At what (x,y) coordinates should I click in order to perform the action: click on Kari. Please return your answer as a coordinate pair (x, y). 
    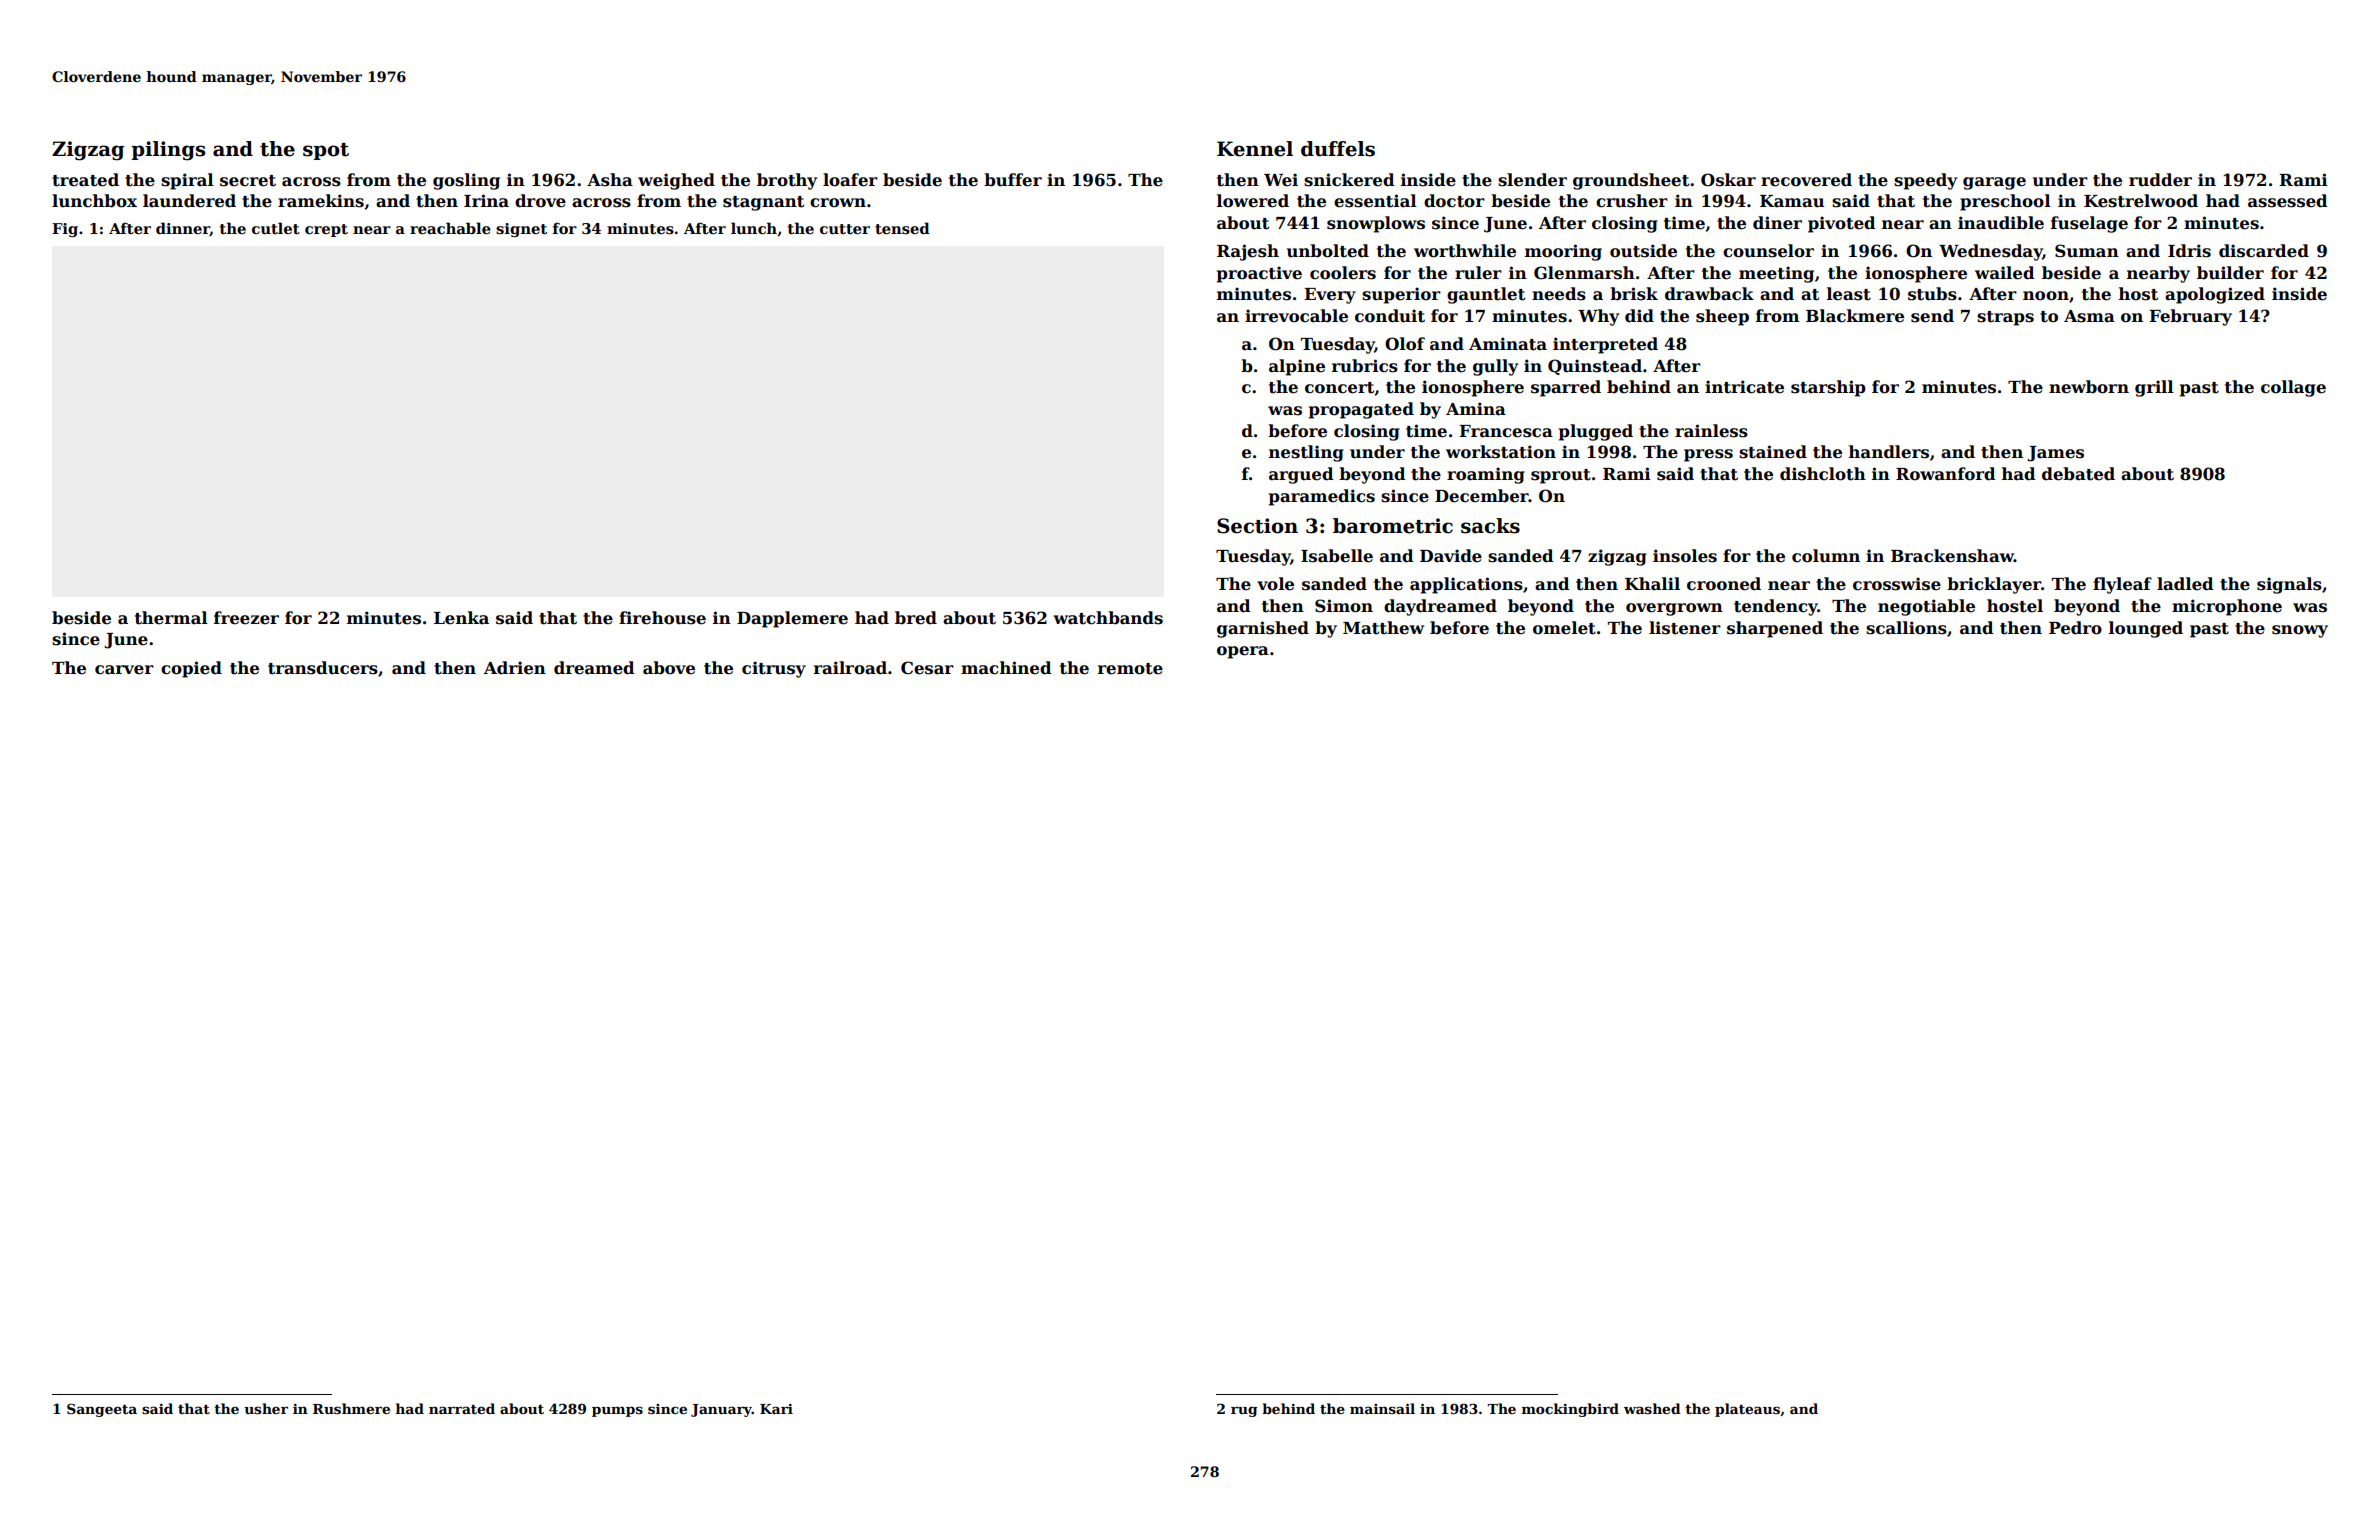
    Looking at the image, I should click on (776, 1409).
